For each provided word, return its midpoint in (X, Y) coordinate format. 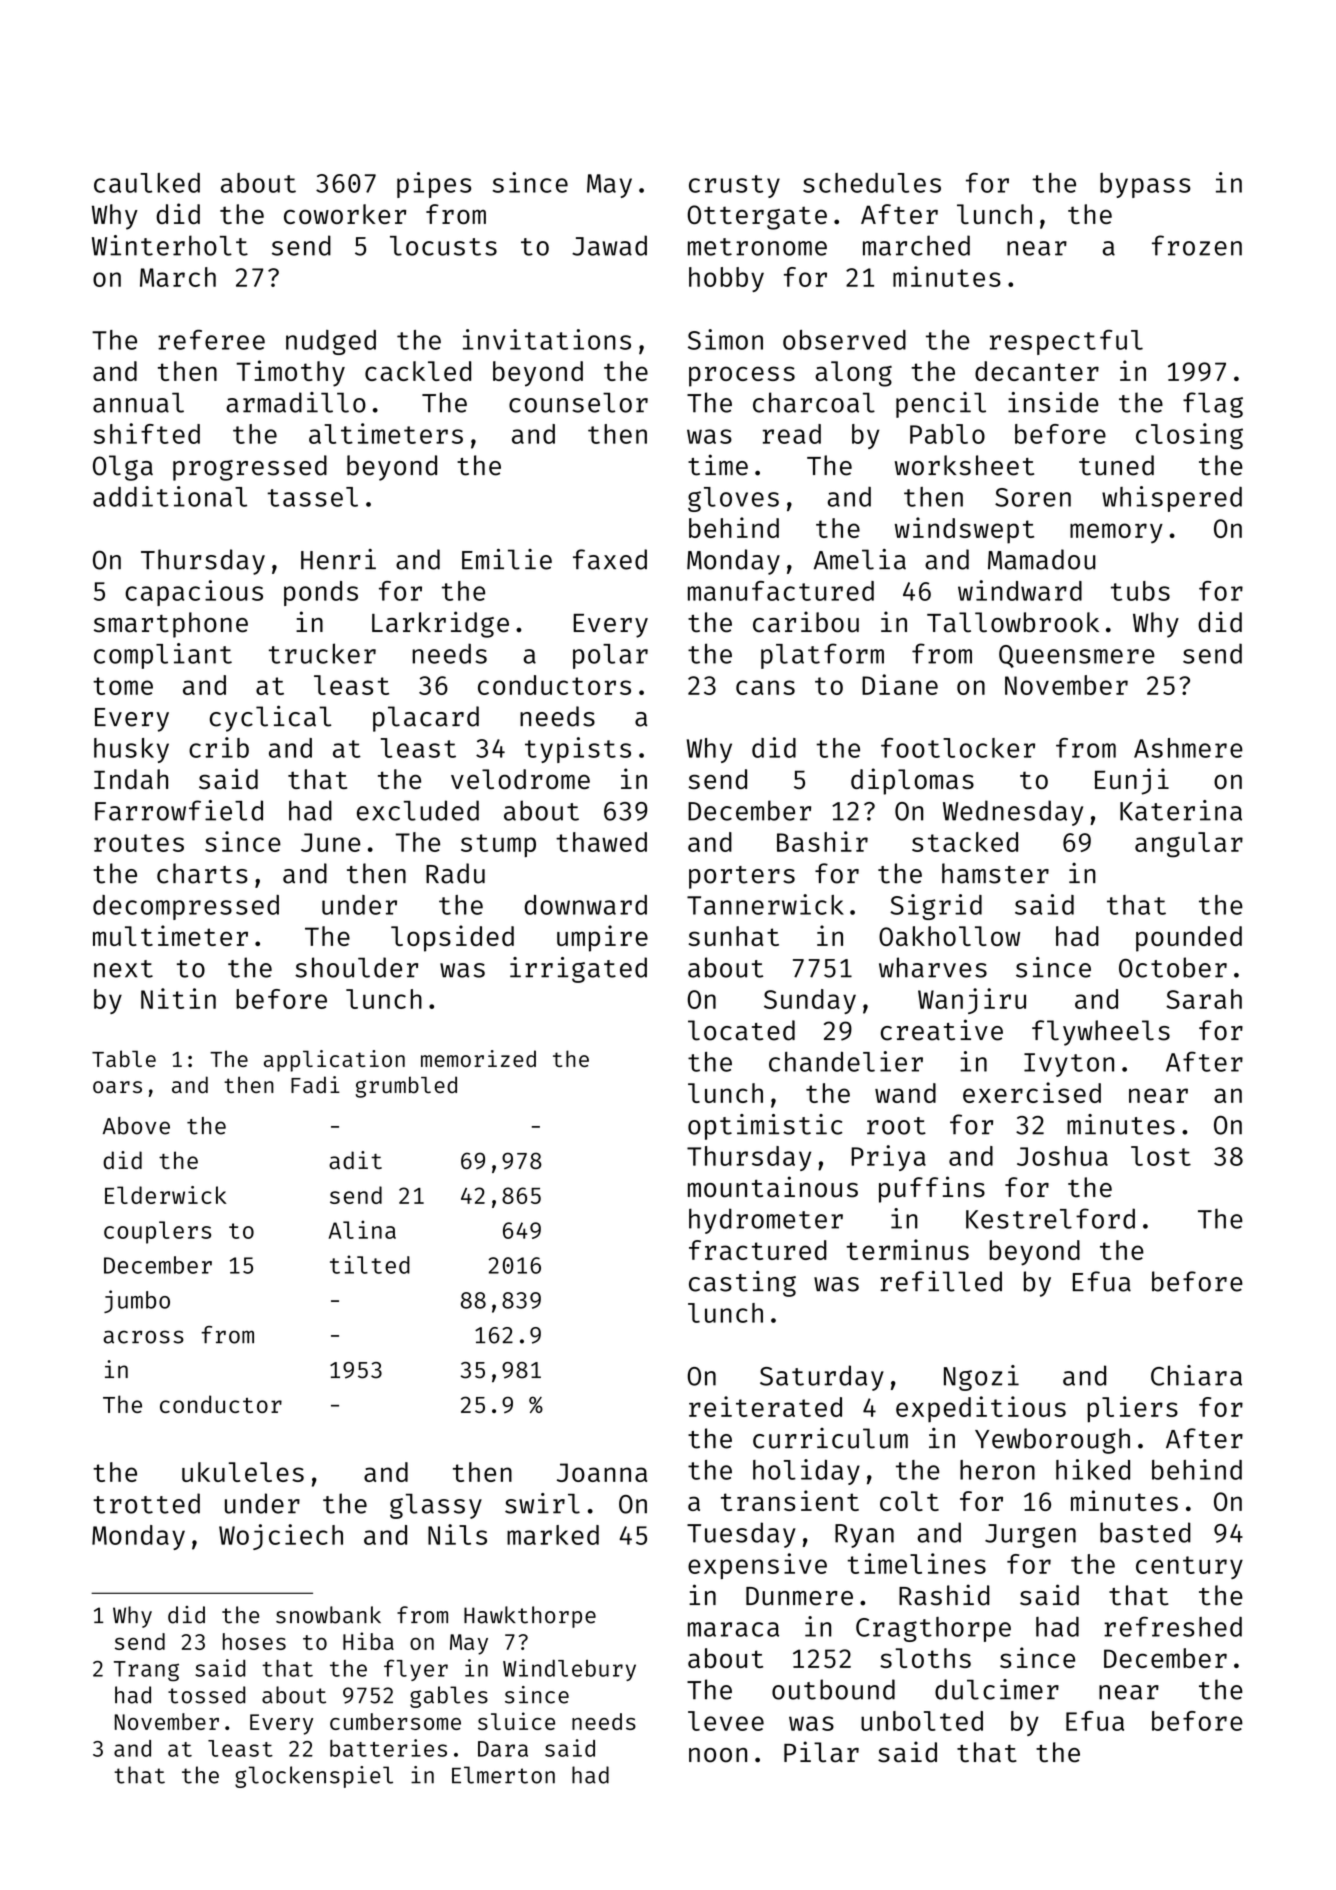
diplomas (912, 781)
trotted (146, 1503)
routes (139, 843)
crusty (734, 186)
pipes (434, 185)
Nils (457, 1534)
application (334, 1061)
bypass (1145, 185)
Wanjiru (972, 1001)
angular (1189, 845)
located (741, 1030)
